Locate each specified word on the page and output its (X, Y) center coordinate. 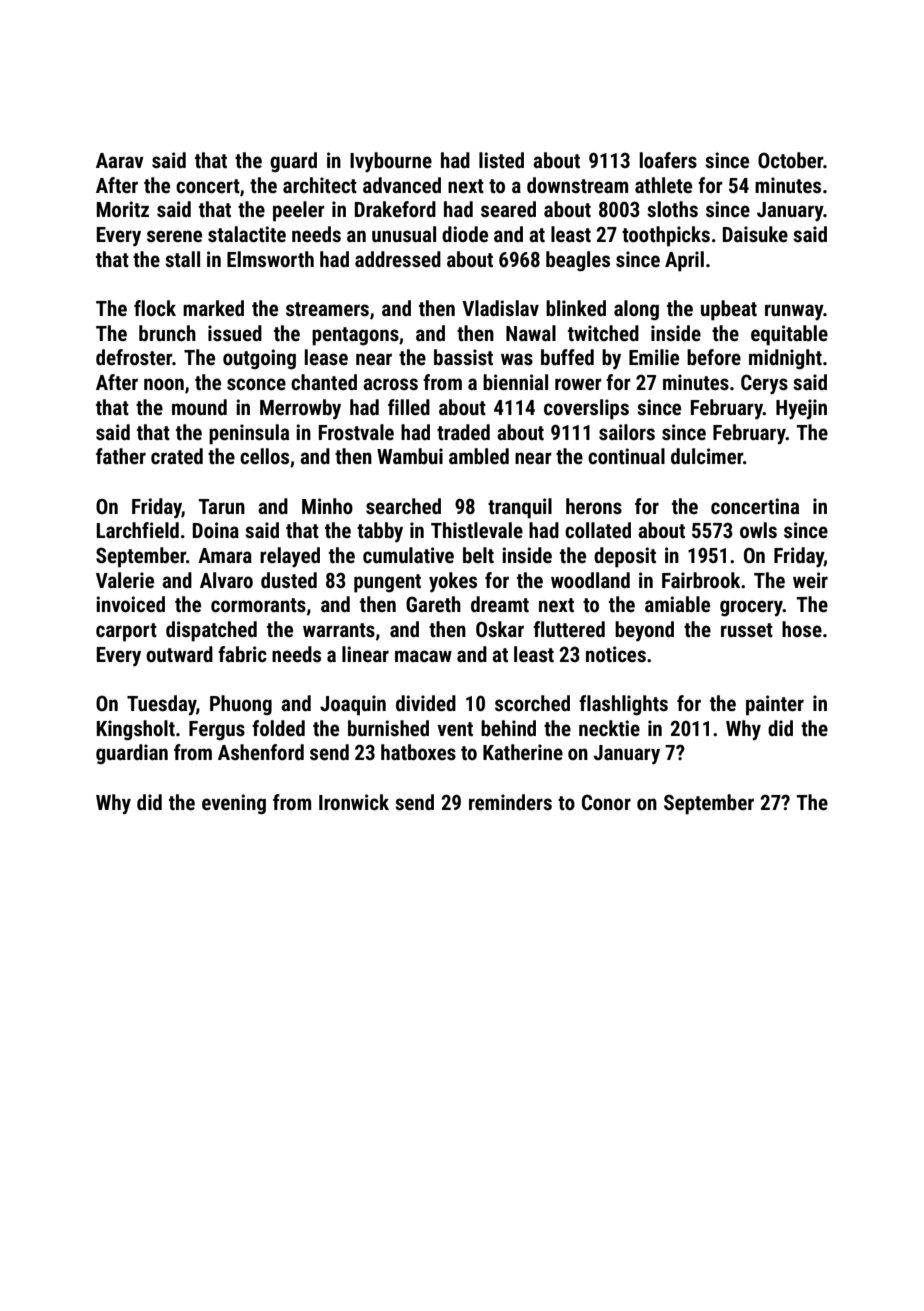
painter (775, 705)
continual (626, 456)
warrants (339, 630)
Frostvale (356, 432)
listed (501, 160)
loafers (668, 160)
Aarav (120, 160)
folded (278, 728)
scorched (532, 703)
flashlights (623, 705)
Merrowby (300, 409)
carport (126, 632)
